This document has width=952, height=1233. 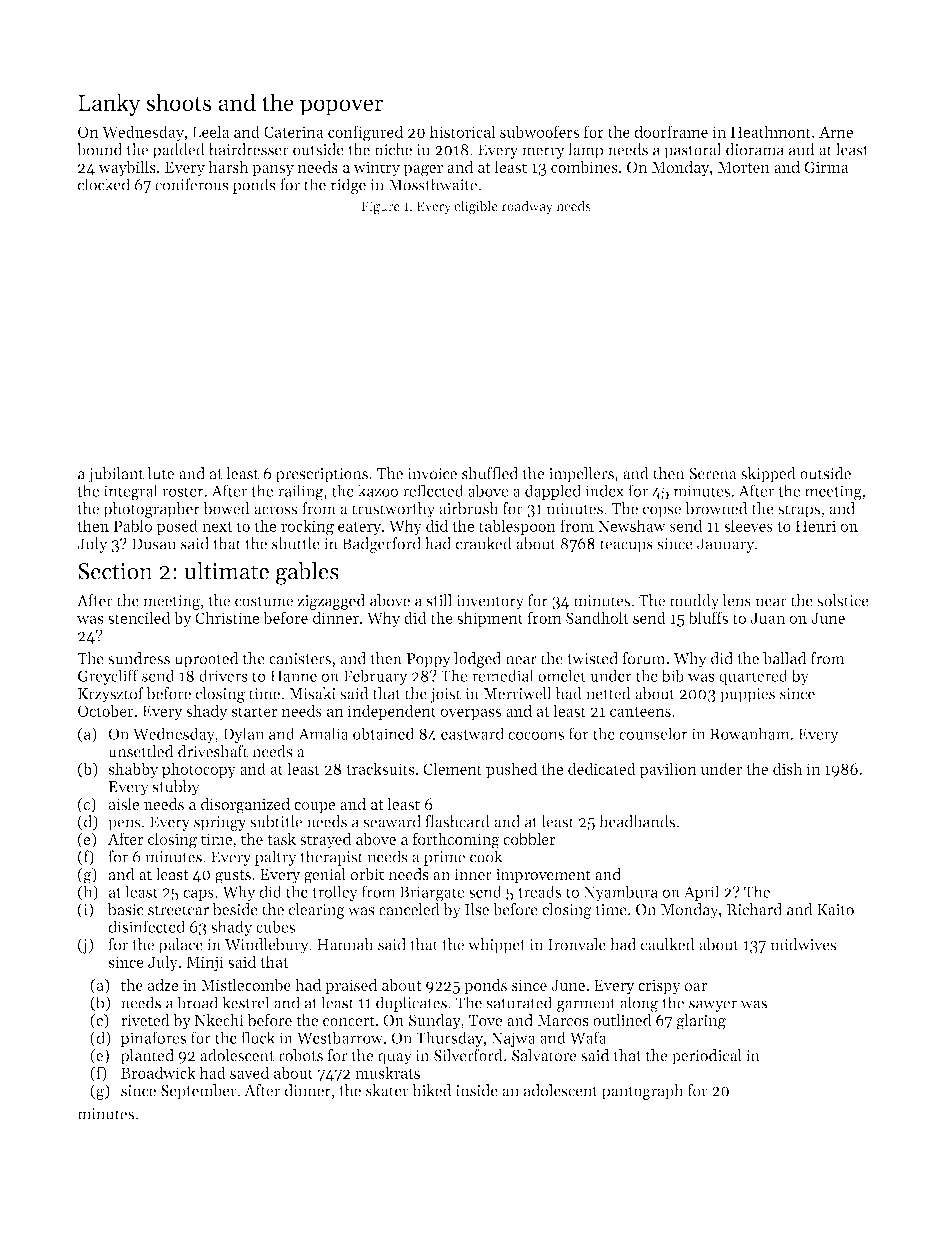 What do you see at coordinates (429, 660) in the document?
I see `Poppy` at bounding box center [429, 660].
